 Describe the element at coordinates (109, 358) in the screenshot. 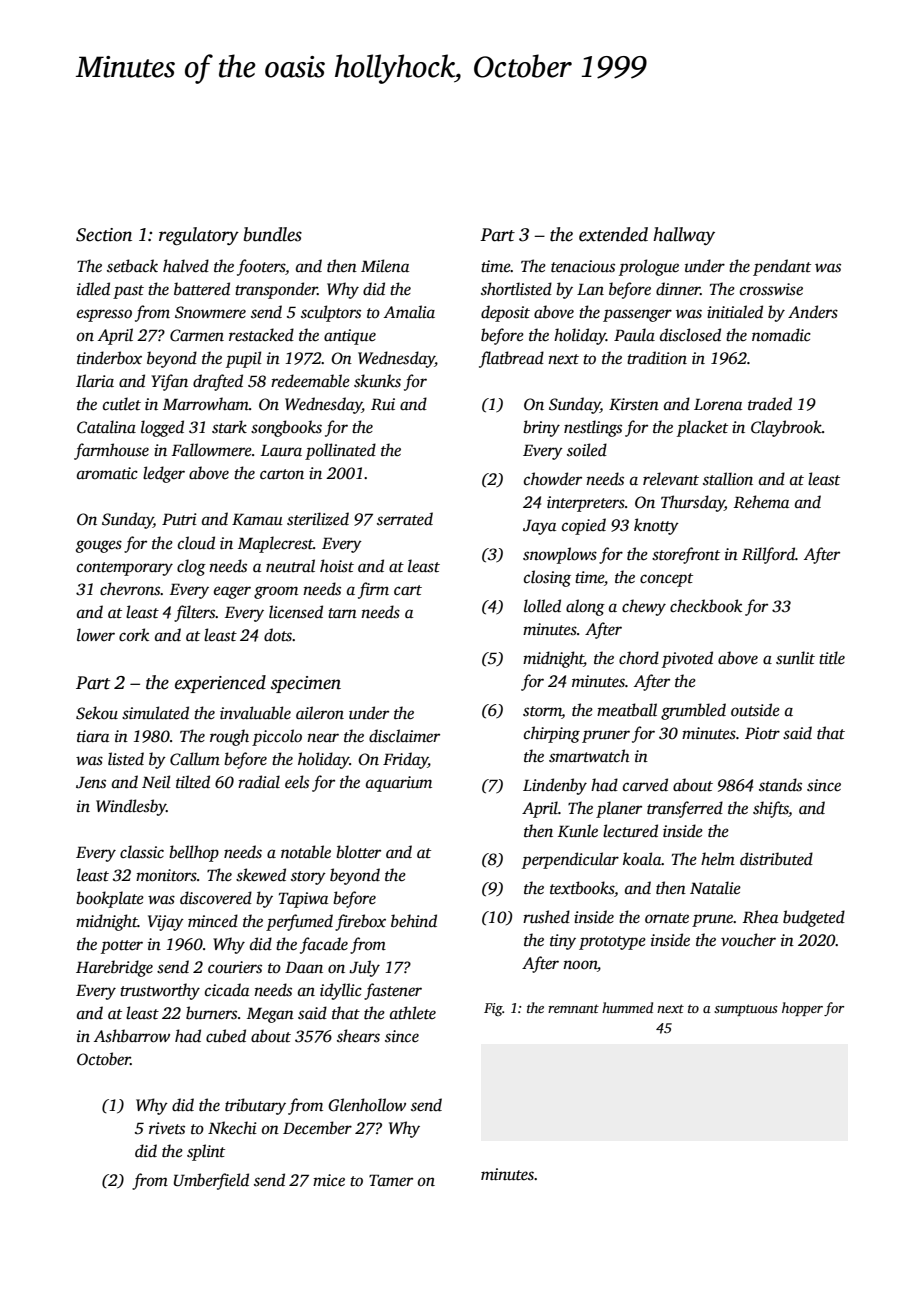

I see `tinderbox` at that location.
